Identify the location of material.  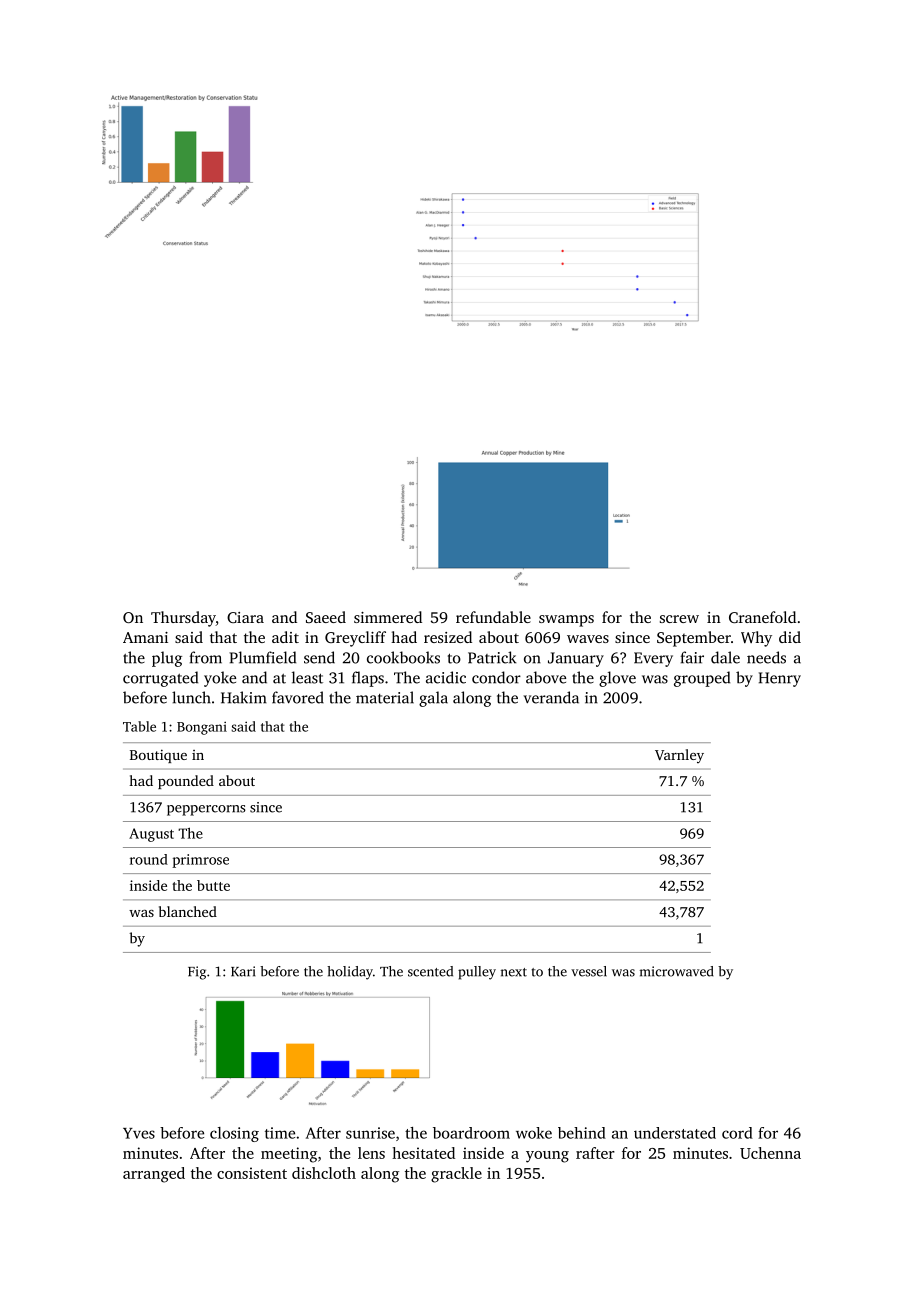
(385, 697).
